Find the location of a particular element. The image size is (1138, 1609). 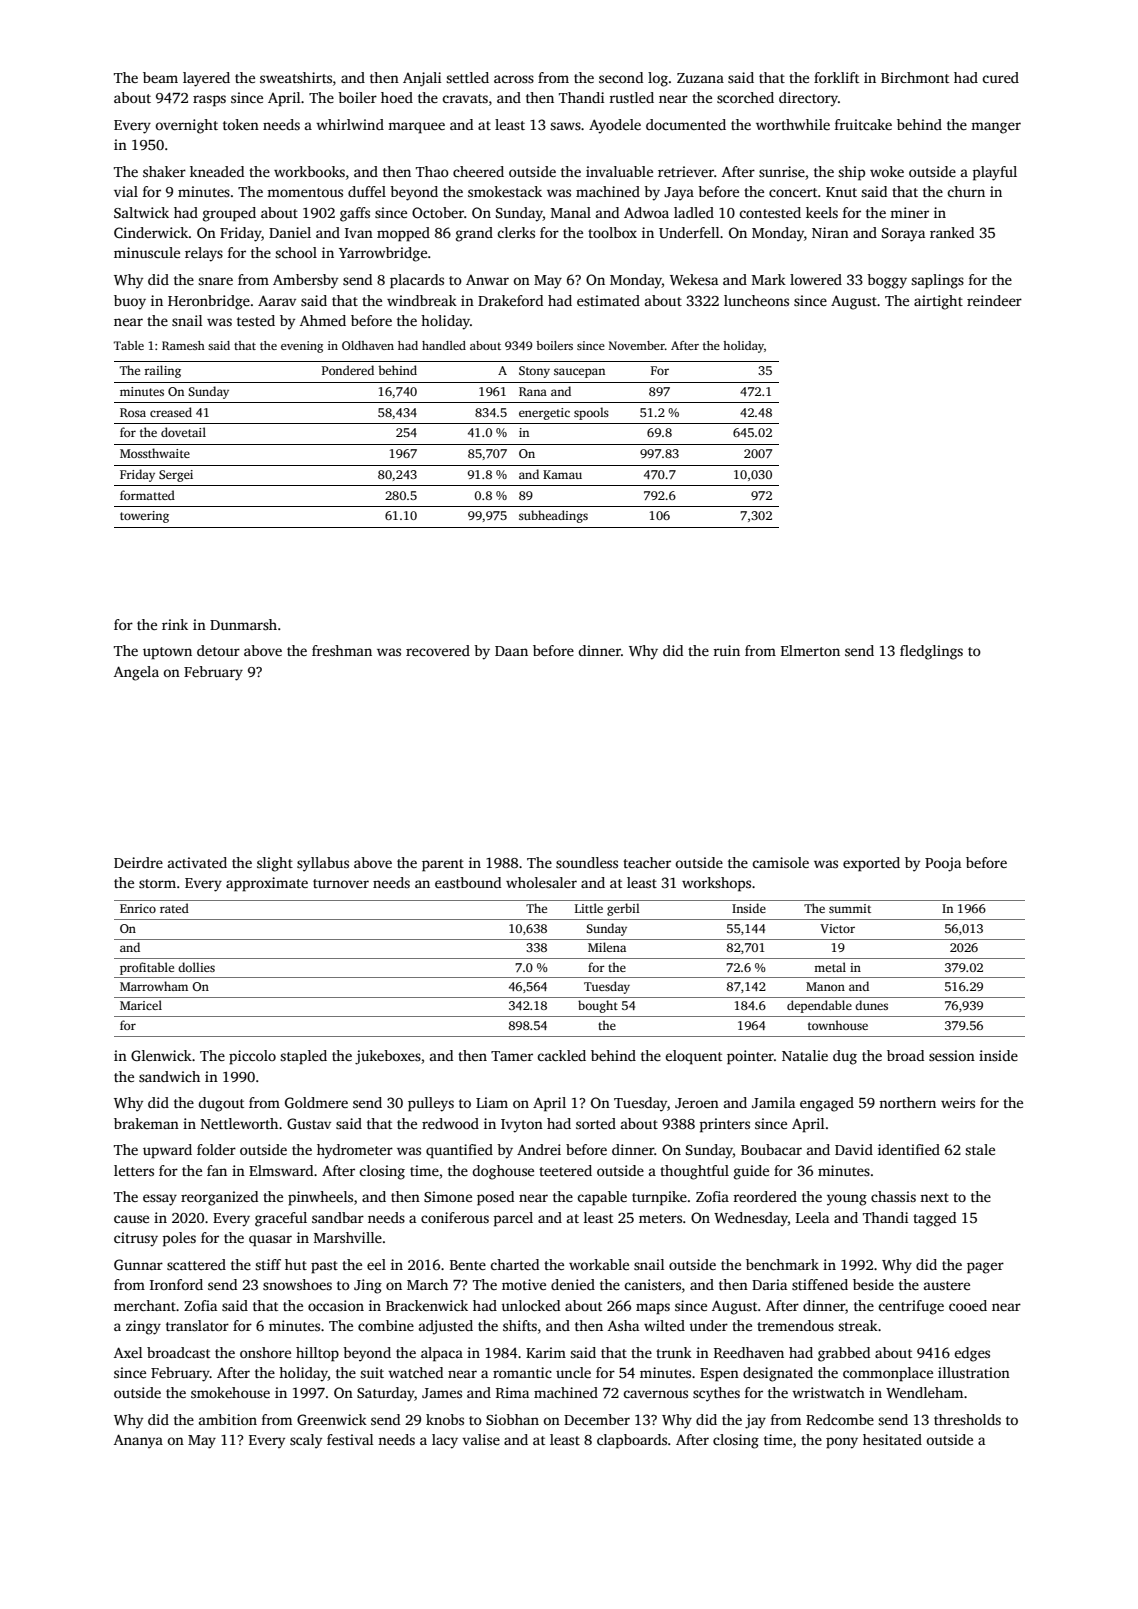

Pooja is located at coordinates (943, 864).
